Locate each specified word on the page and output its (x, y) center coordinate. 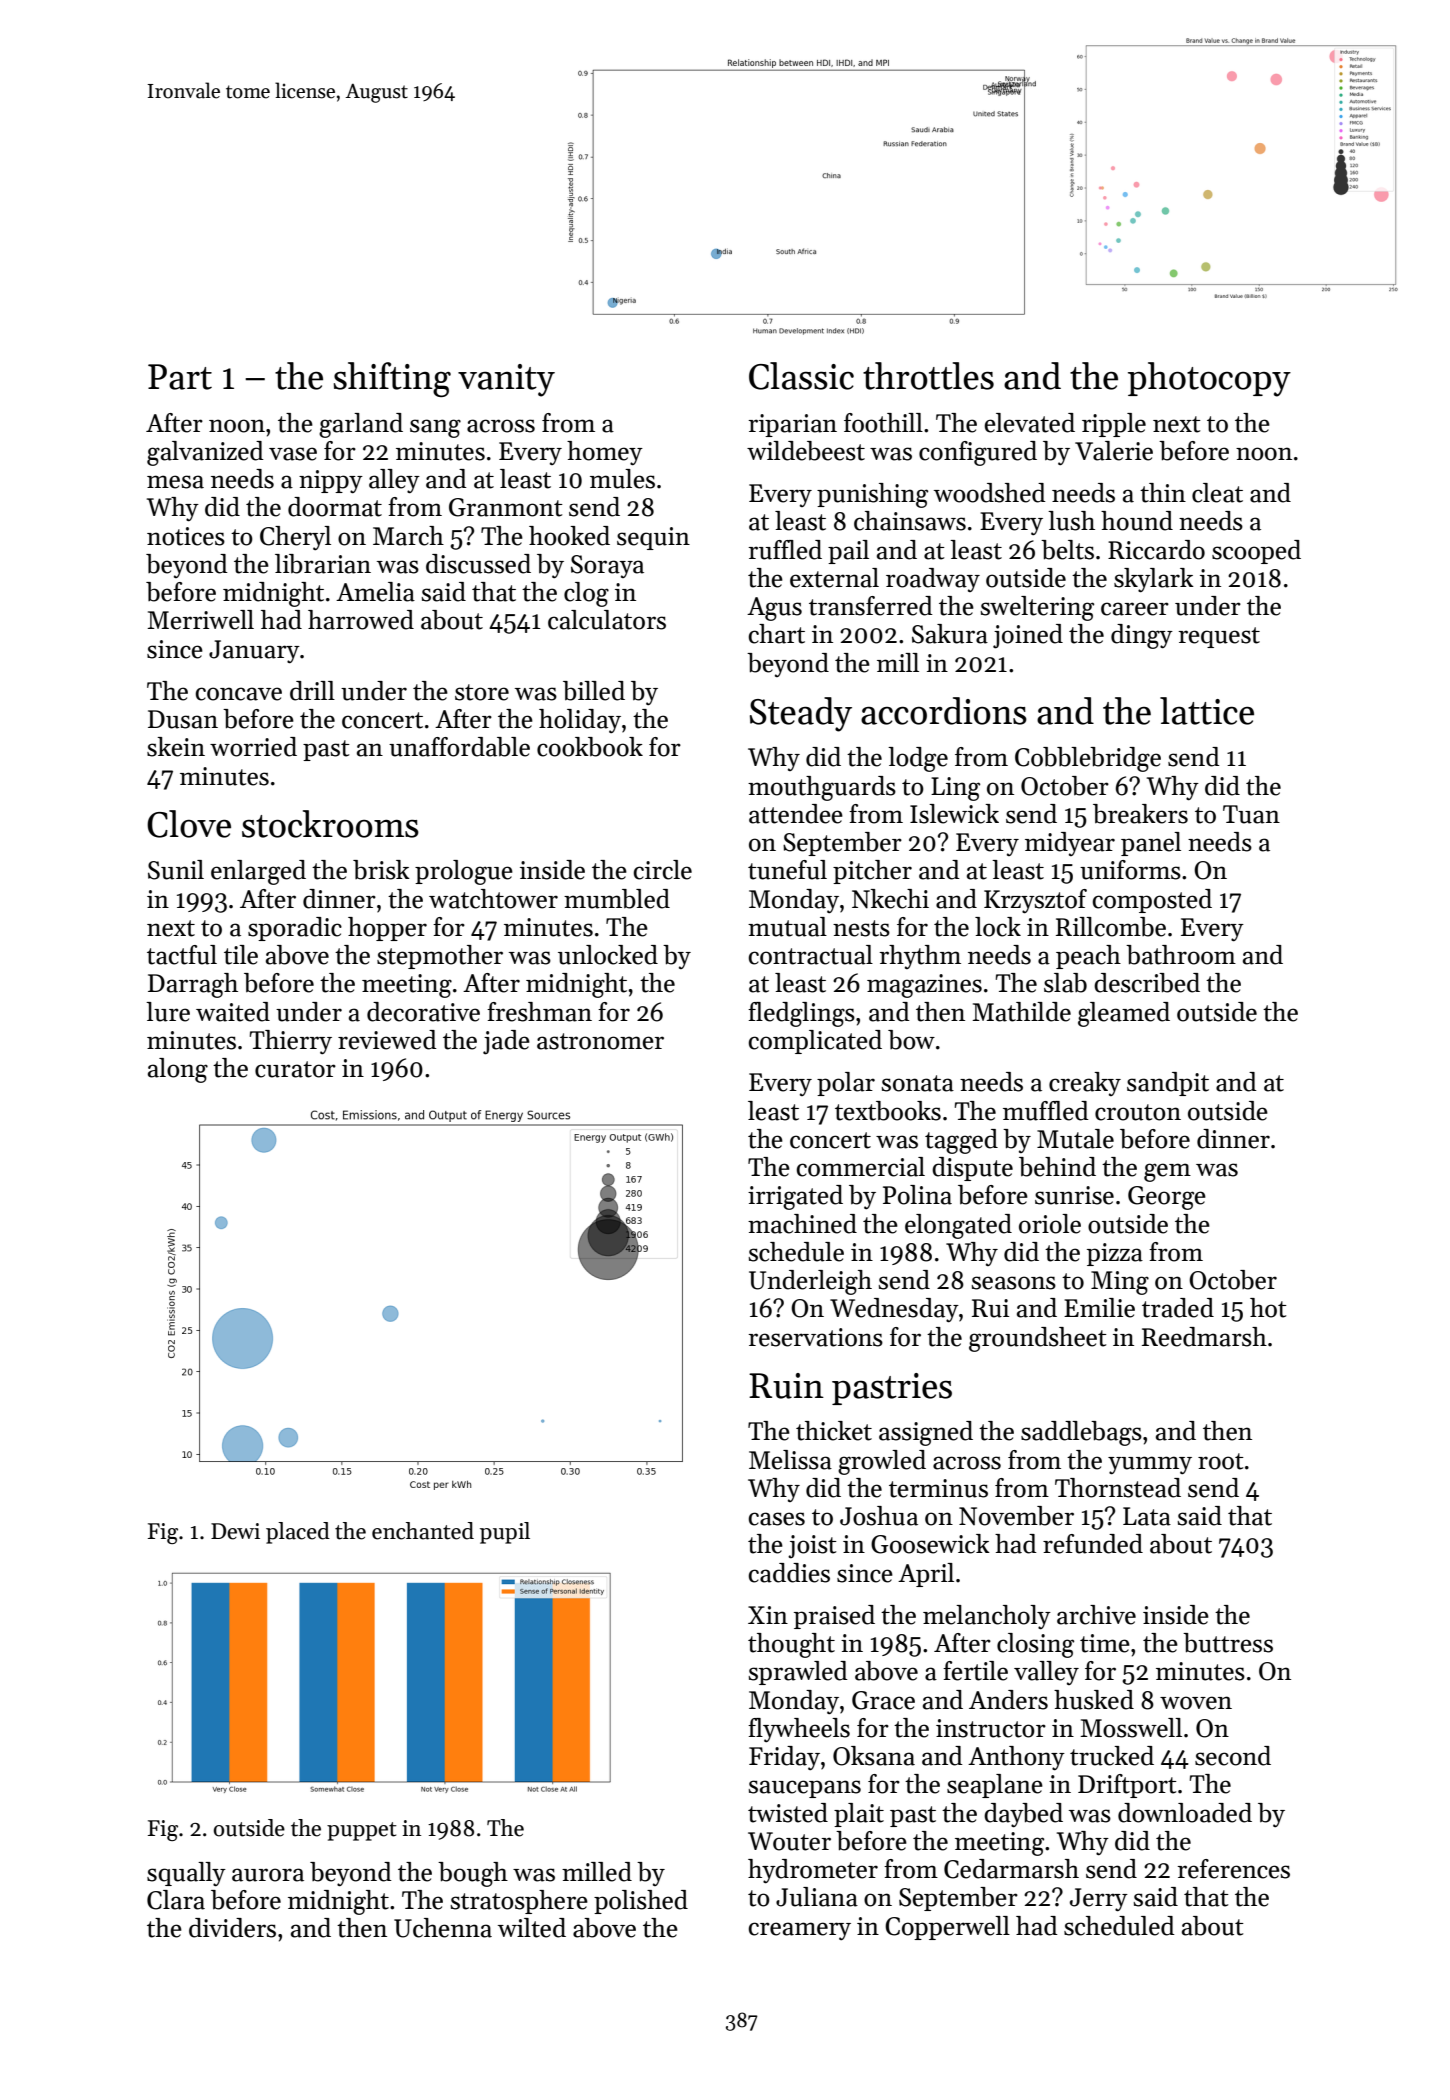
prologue (464, 872)
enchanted (423, 1531)
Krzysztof (1035, 901)
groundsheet (1038, 1339)
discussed (478, 564)
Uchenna (443, 1928)
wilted (532, 1928)
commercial (861, 1167)
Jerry (1099, 1899)
